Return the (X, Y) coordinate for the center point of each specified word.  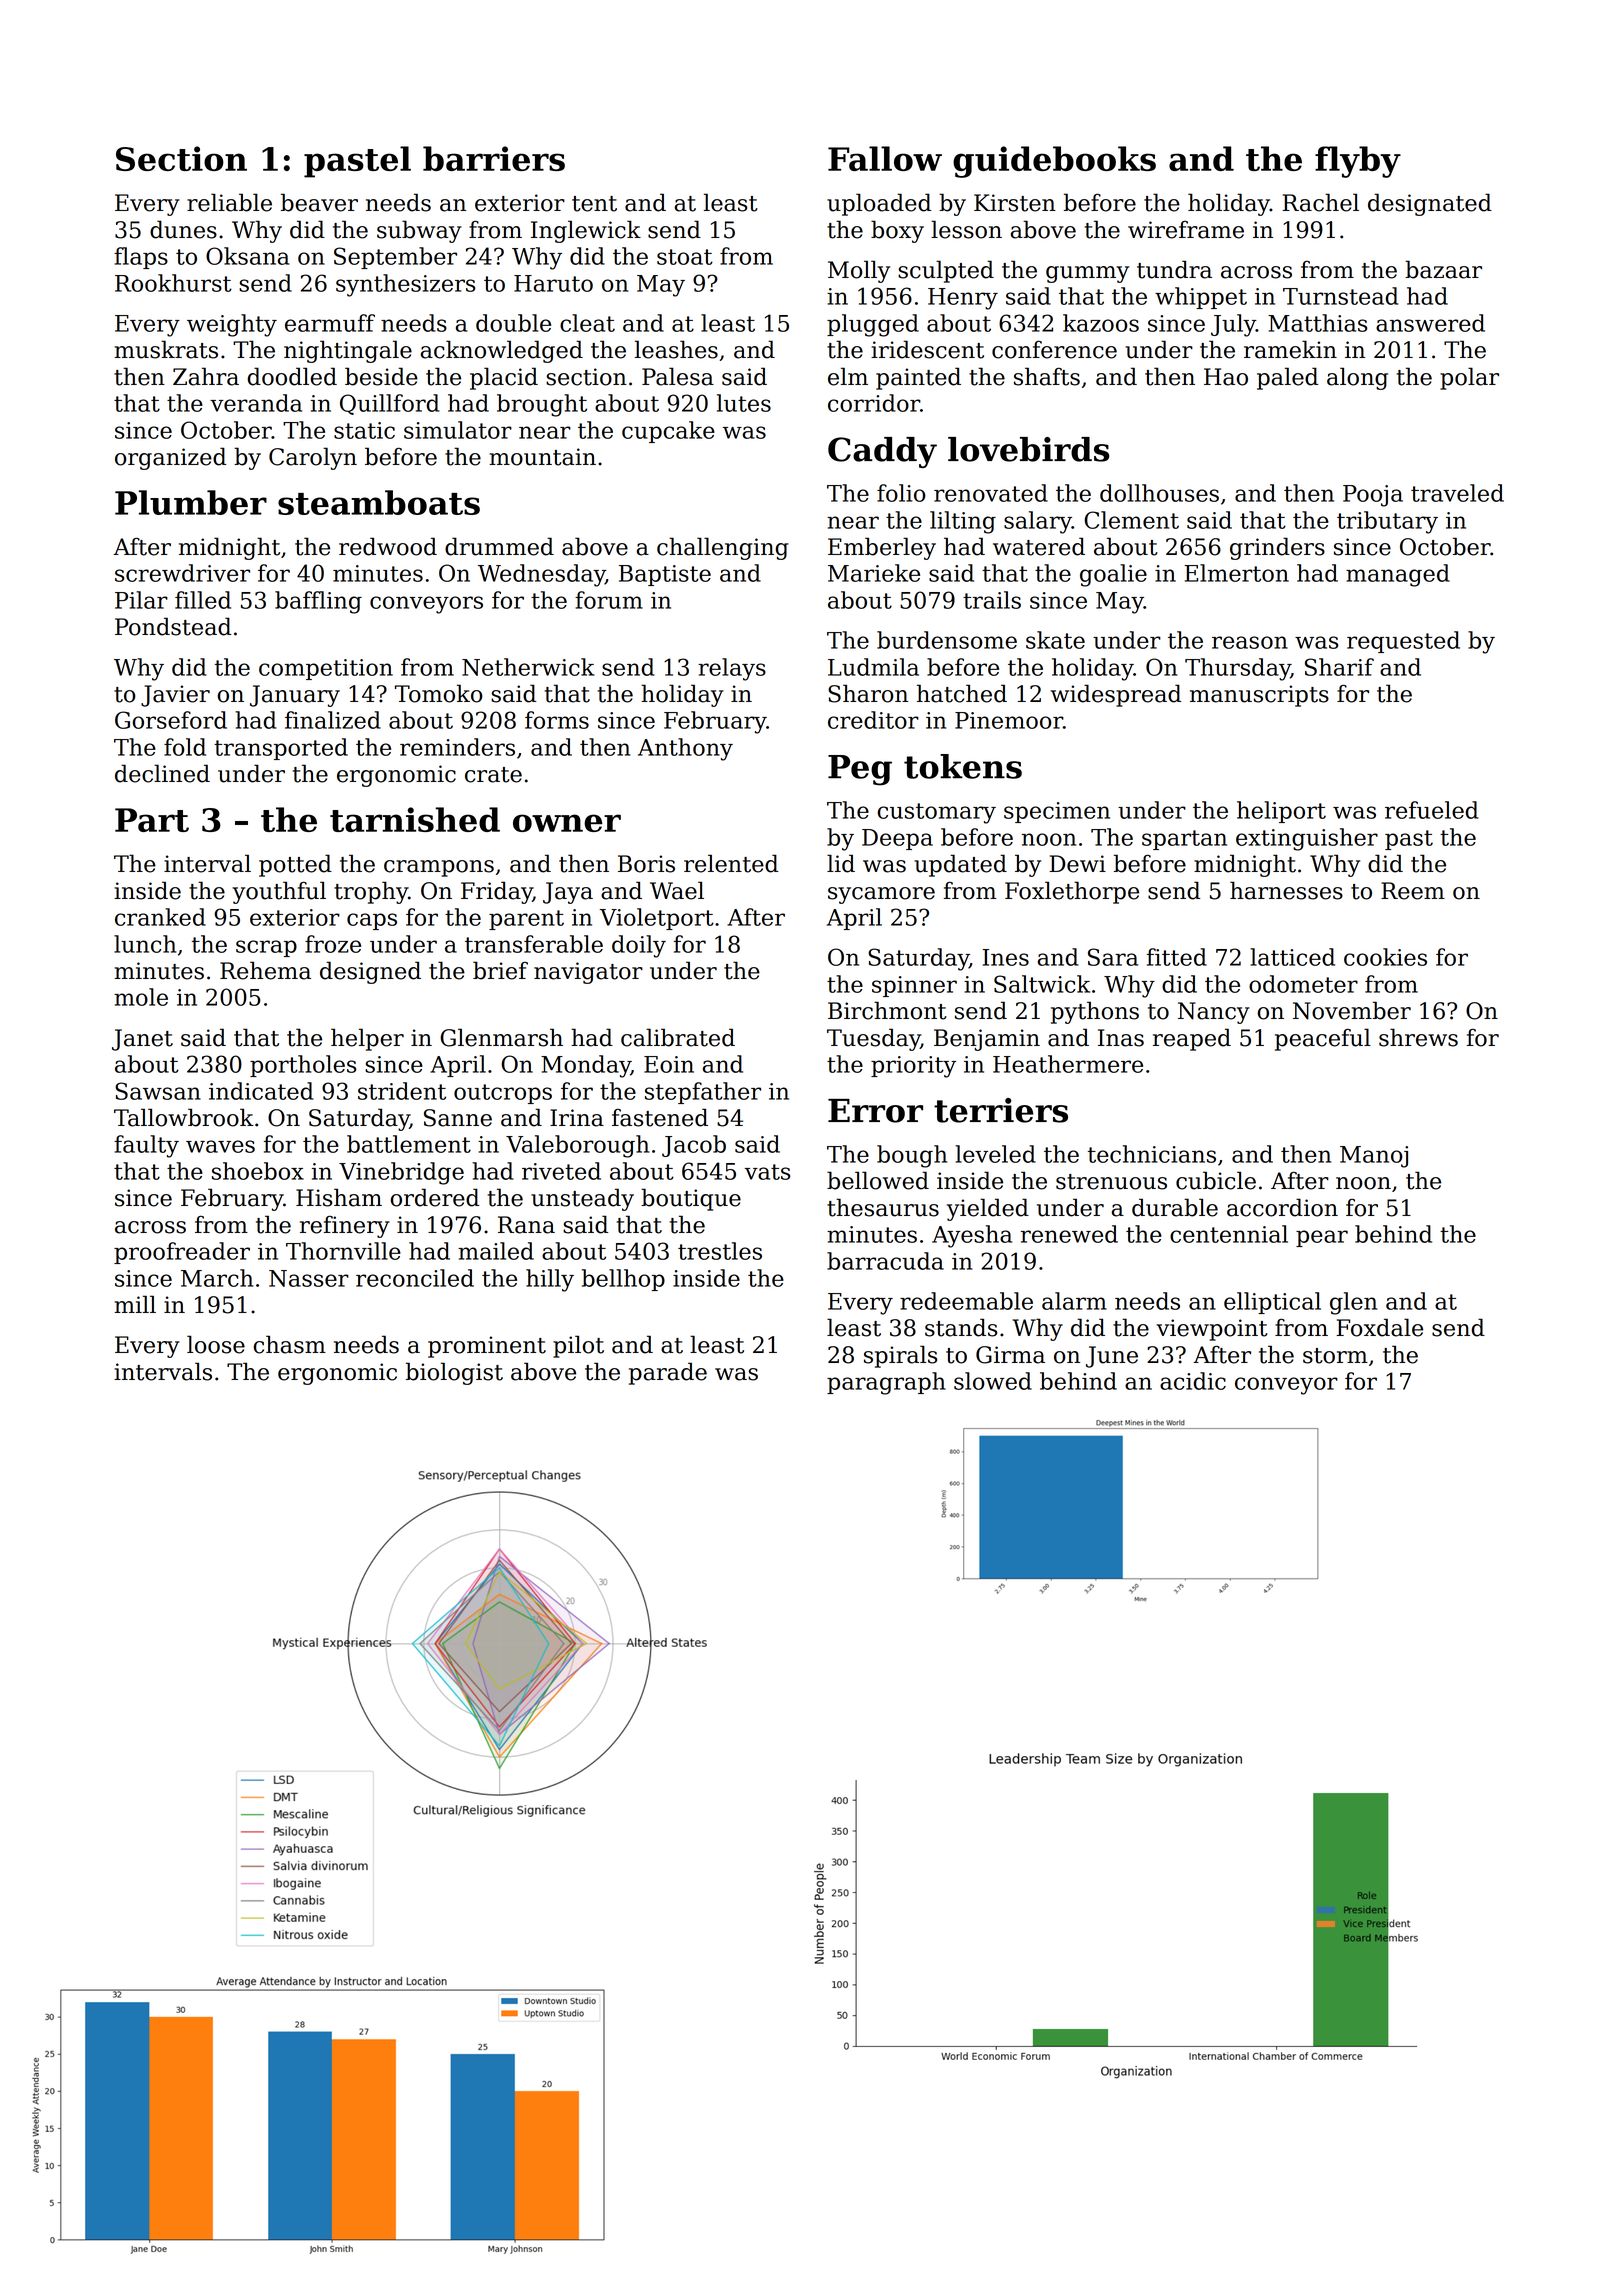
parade (668, 1373)
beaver (319, 202)
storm (1335, 1356)
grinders (1277, 548)
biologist (454, 1373)
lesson (966, 229)
